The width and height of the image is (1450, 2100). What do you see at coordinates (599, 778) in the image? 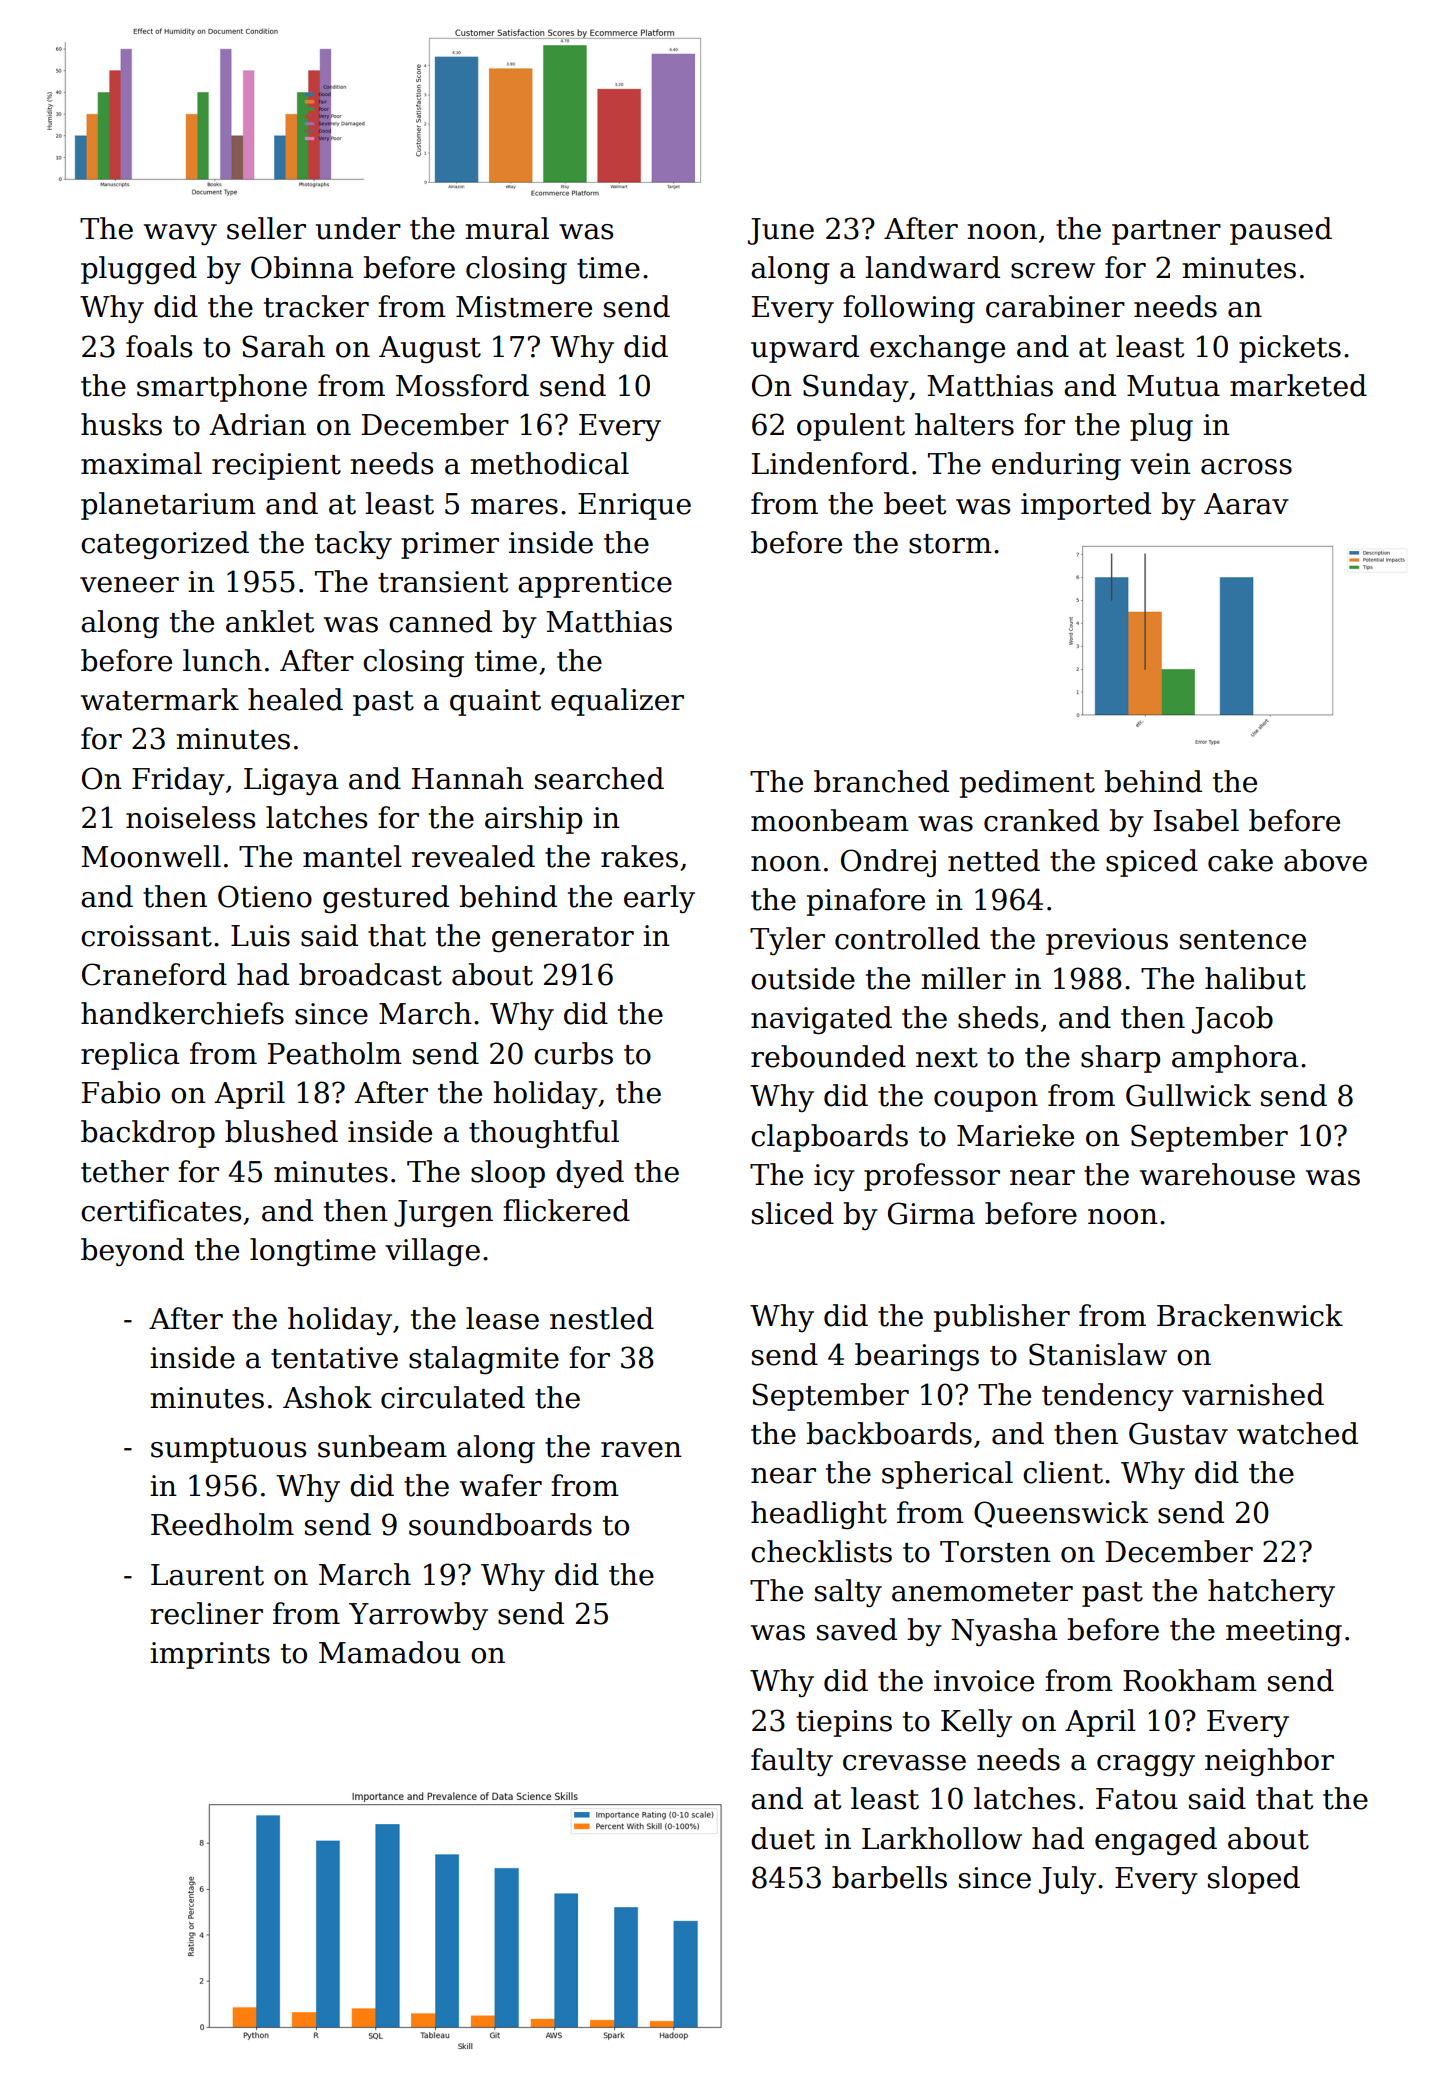
I see `searched` at bounding box center [599, 778].
